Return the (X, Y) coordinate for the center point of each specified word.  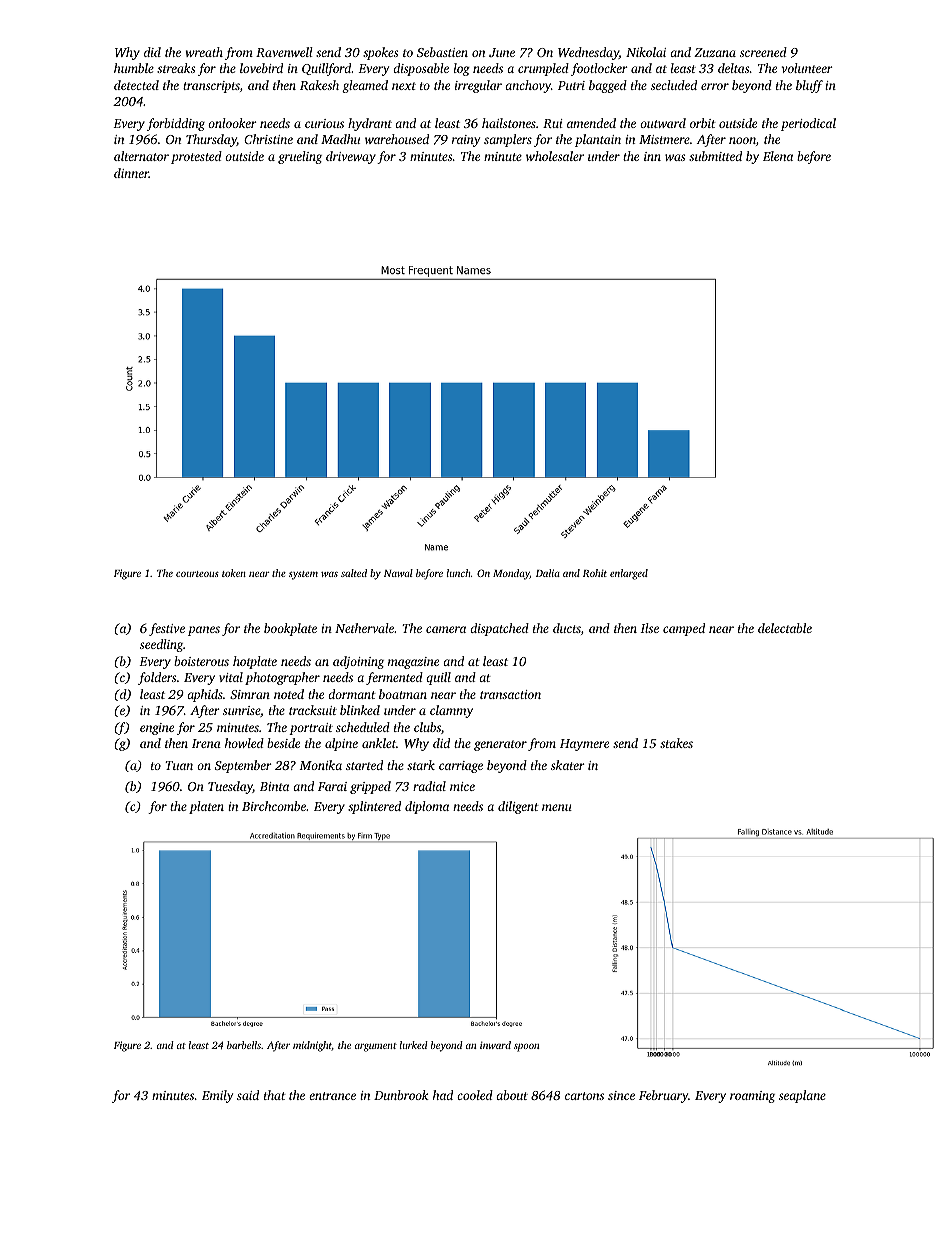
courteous (197, 574)
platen (206, 807)
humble (134, 68)
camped (684, 629)
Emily (217, 1096)
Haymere (584, 745)
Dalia (548, 573)
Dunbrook (401, 1095)
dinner (131, 173)
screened (763, 52)
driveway (351, 157)
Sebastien (442, 52)
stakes (676, 743)
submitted (715, 156)
